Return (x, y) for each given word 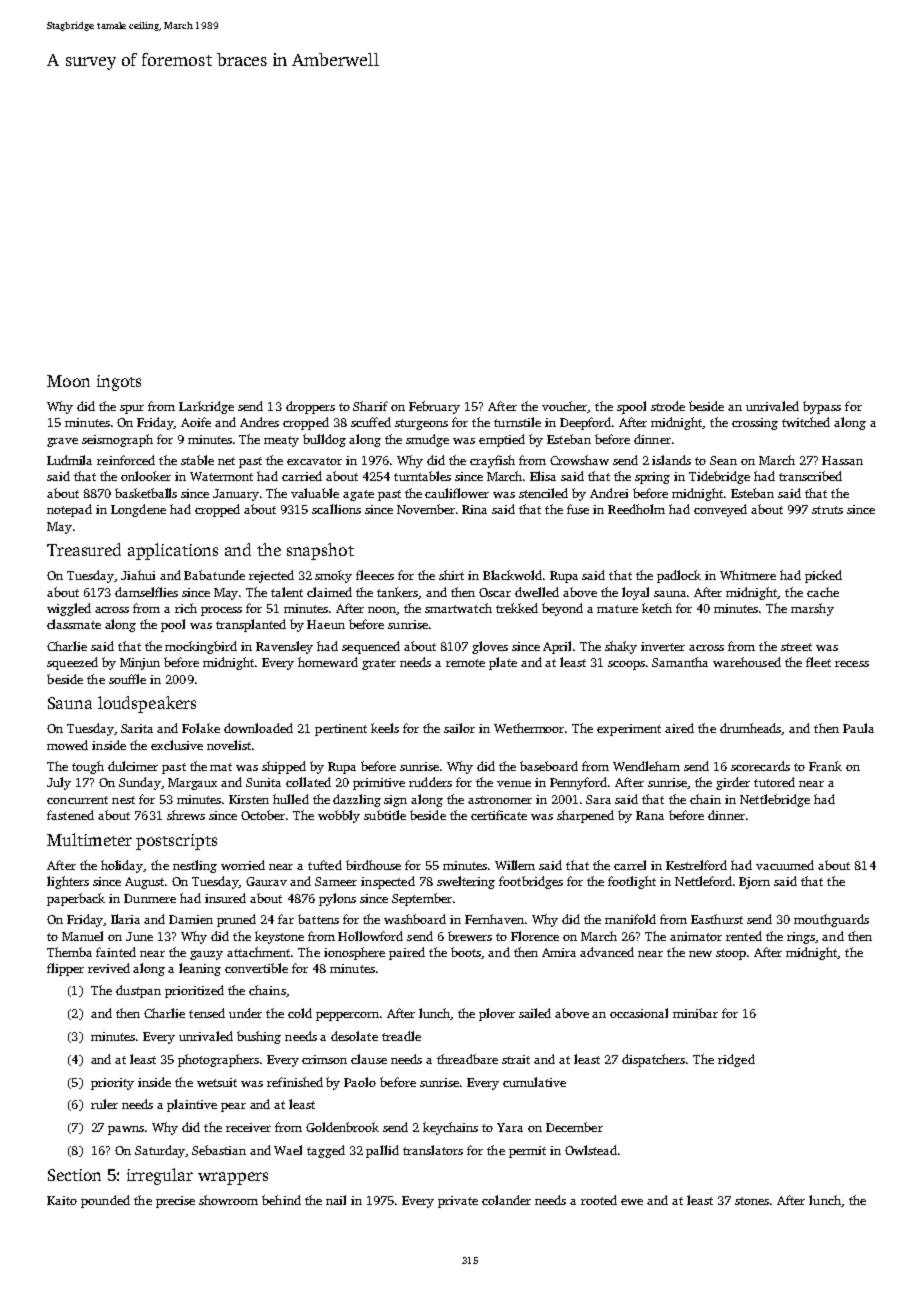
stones (752, 1201)
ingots (119, 383)
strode (668, 406)
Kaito (62, 1200)
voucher (565, 407)
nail (336, 1200)
